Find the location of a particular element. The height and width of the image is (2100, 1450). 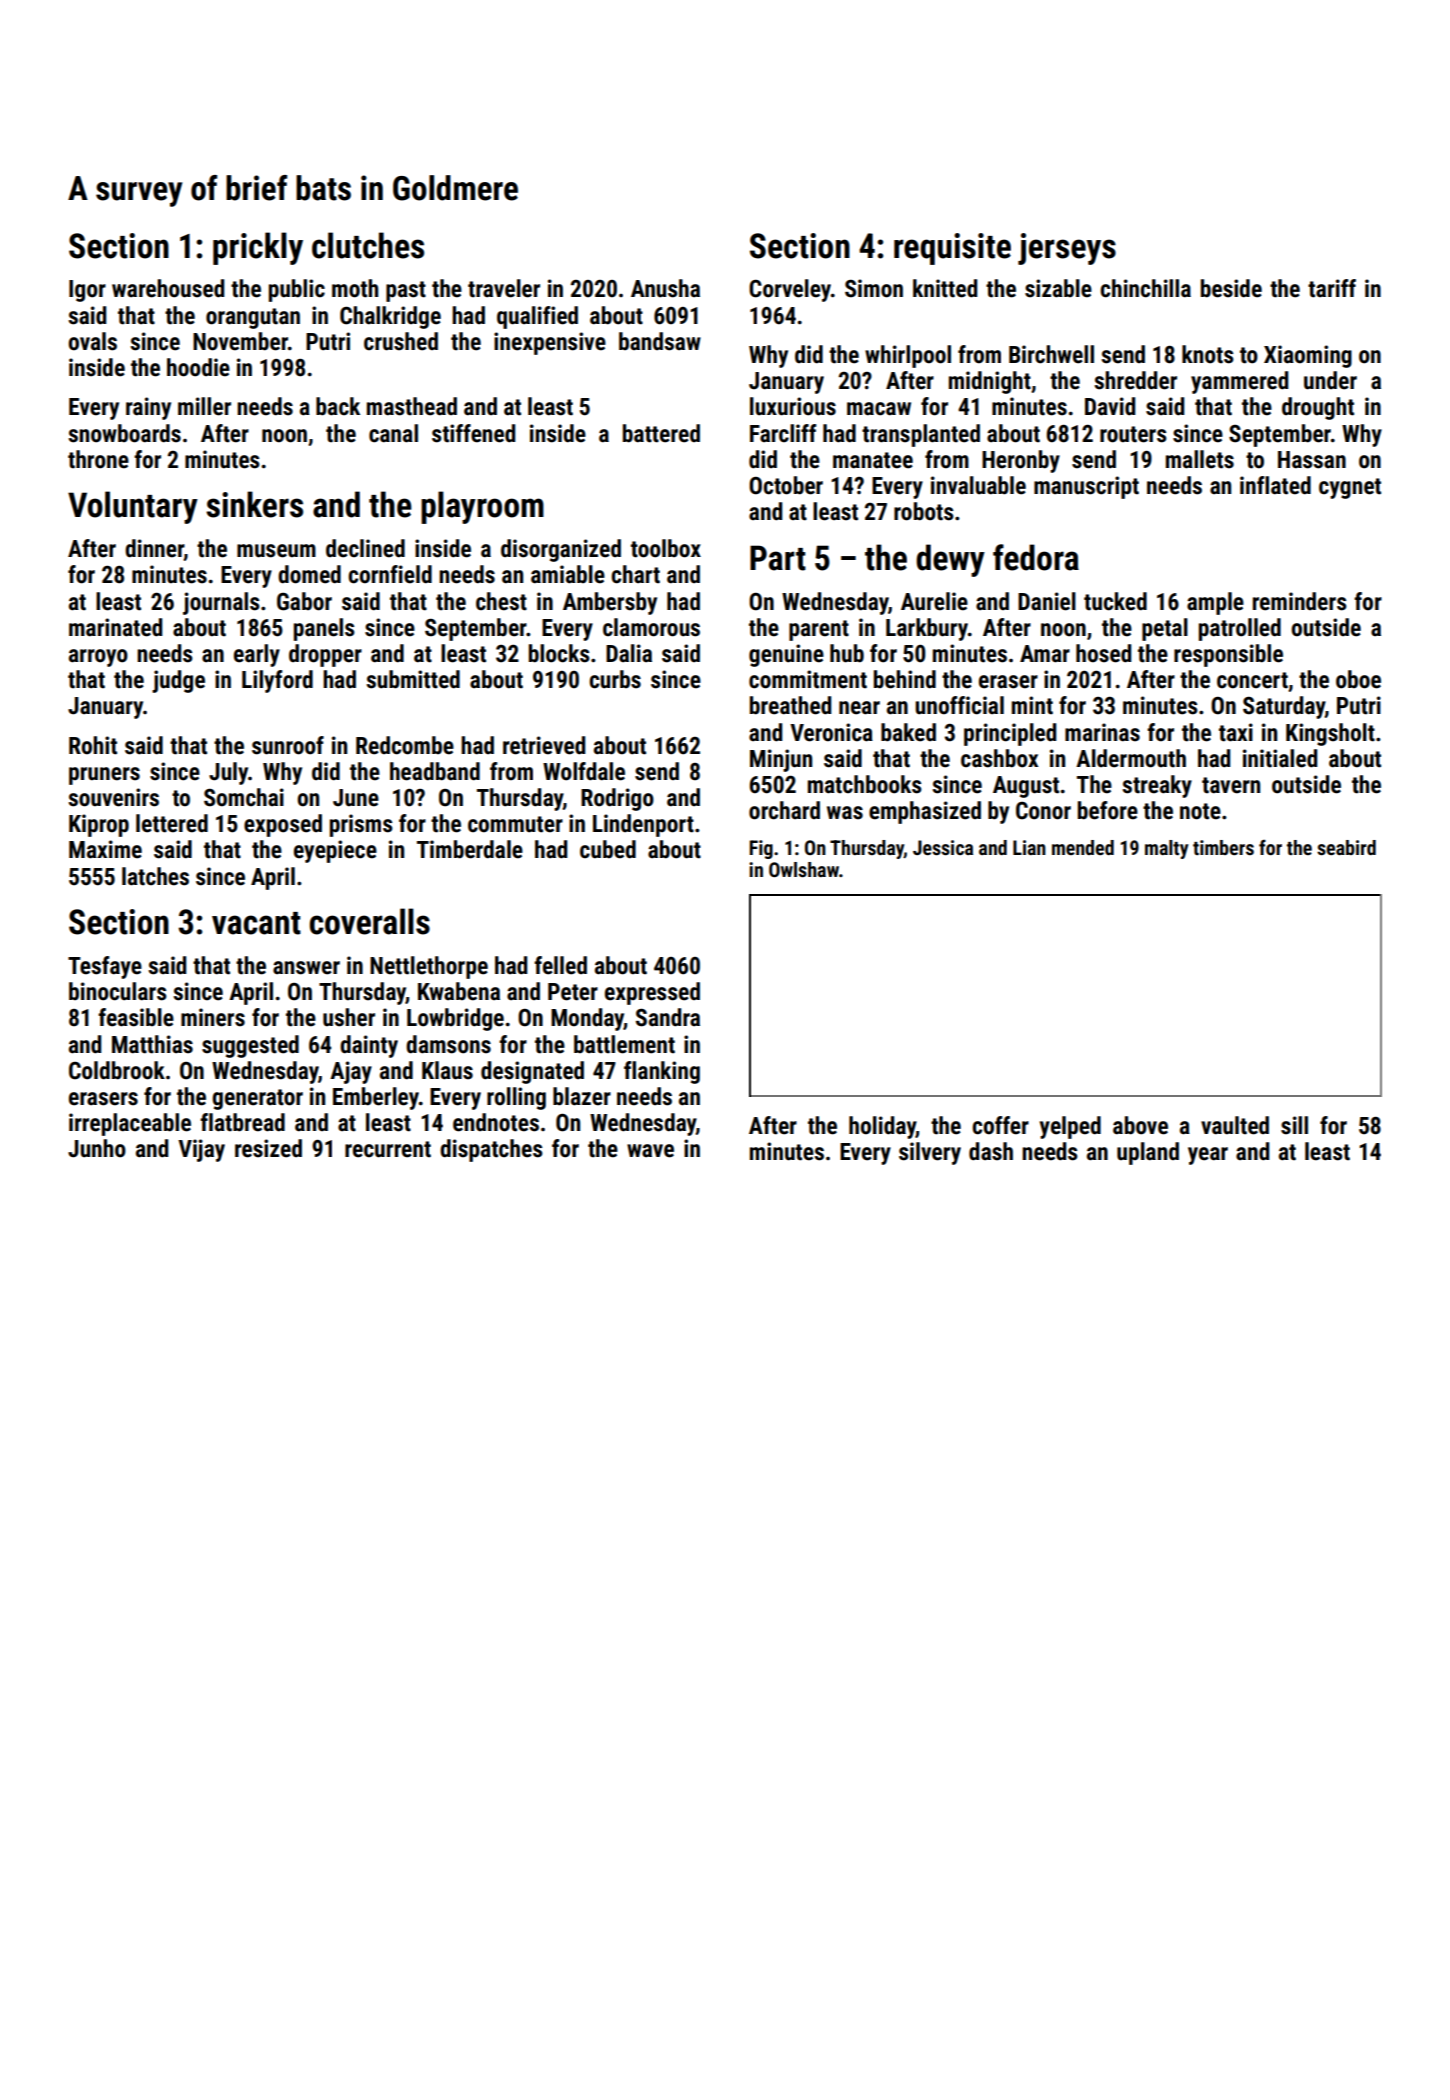

toolbox is located at coordinates (666, 548).
